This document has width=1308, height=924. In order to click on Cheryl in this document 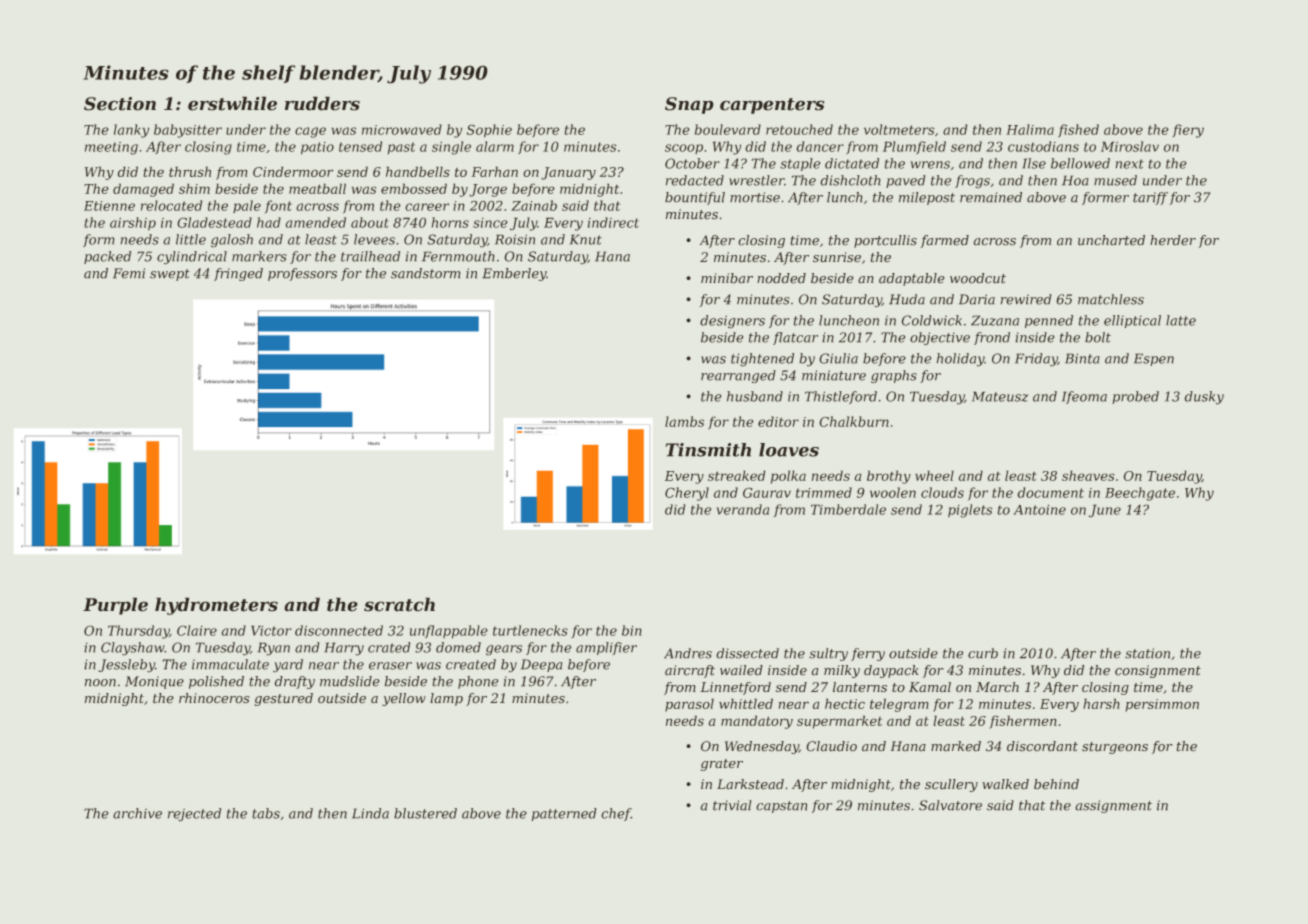, I will do `click(687, 494)`.
